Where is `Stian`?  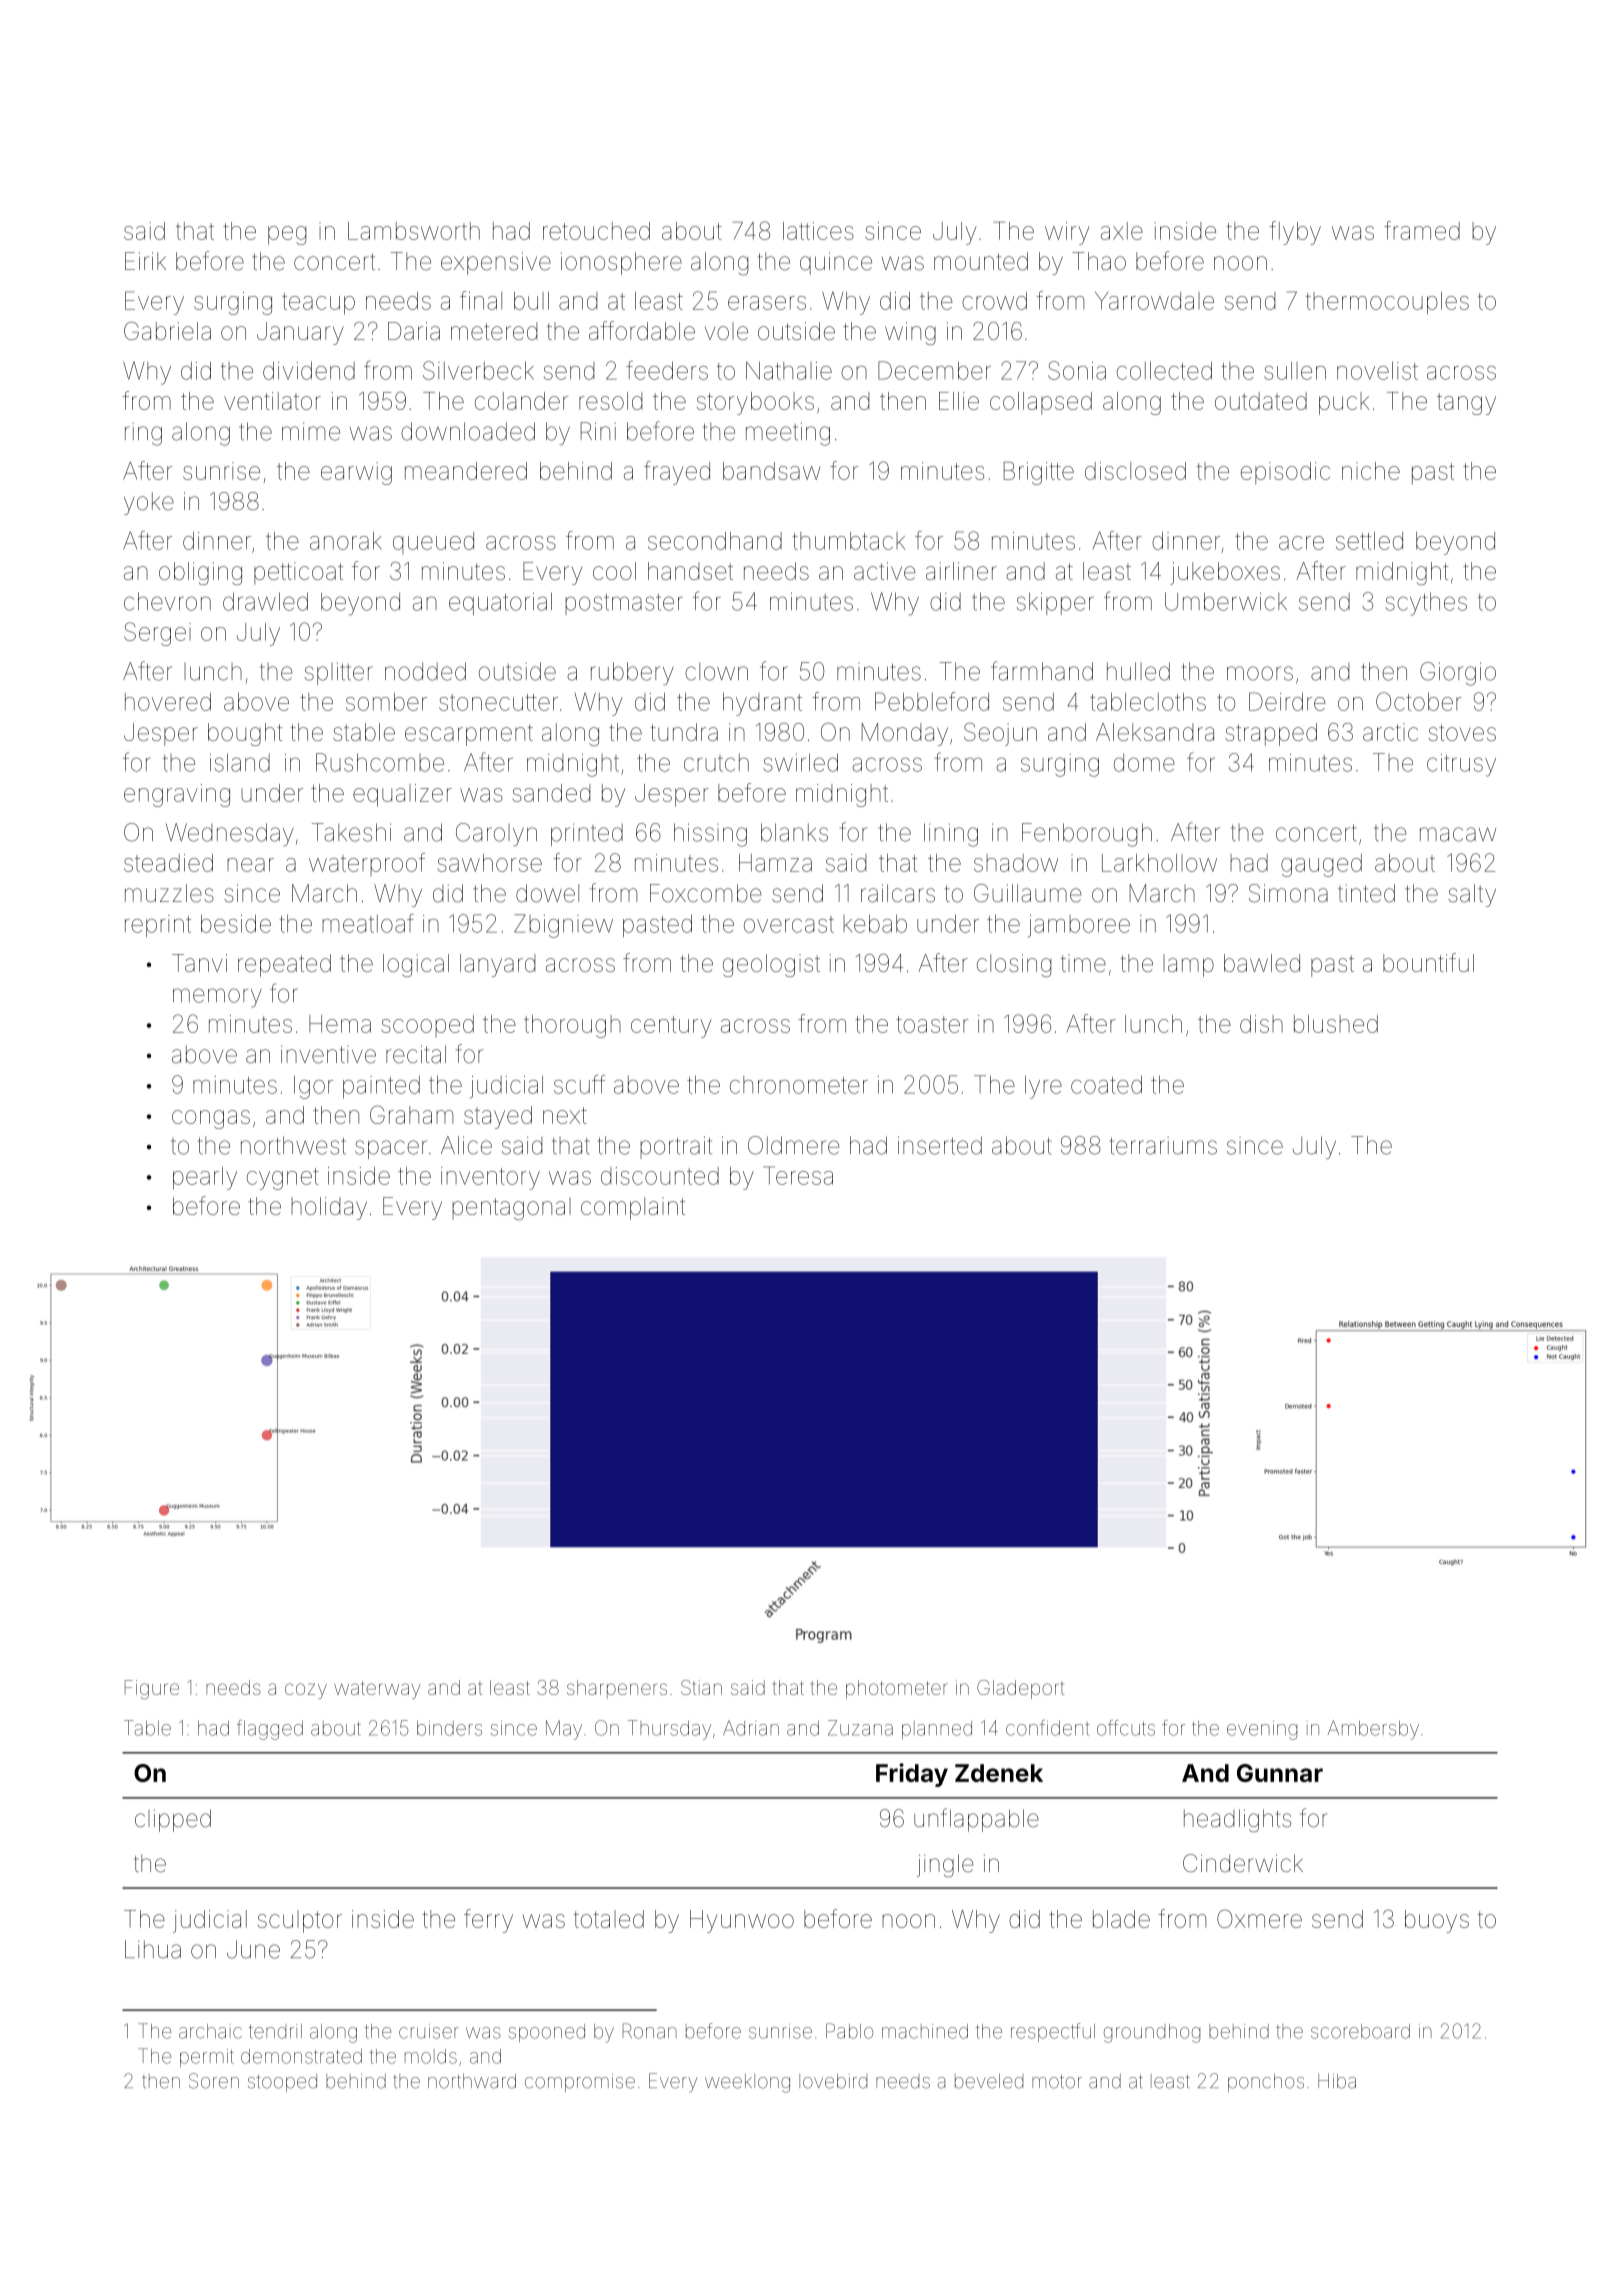
Stian is located at coordinates (701, 1687).
